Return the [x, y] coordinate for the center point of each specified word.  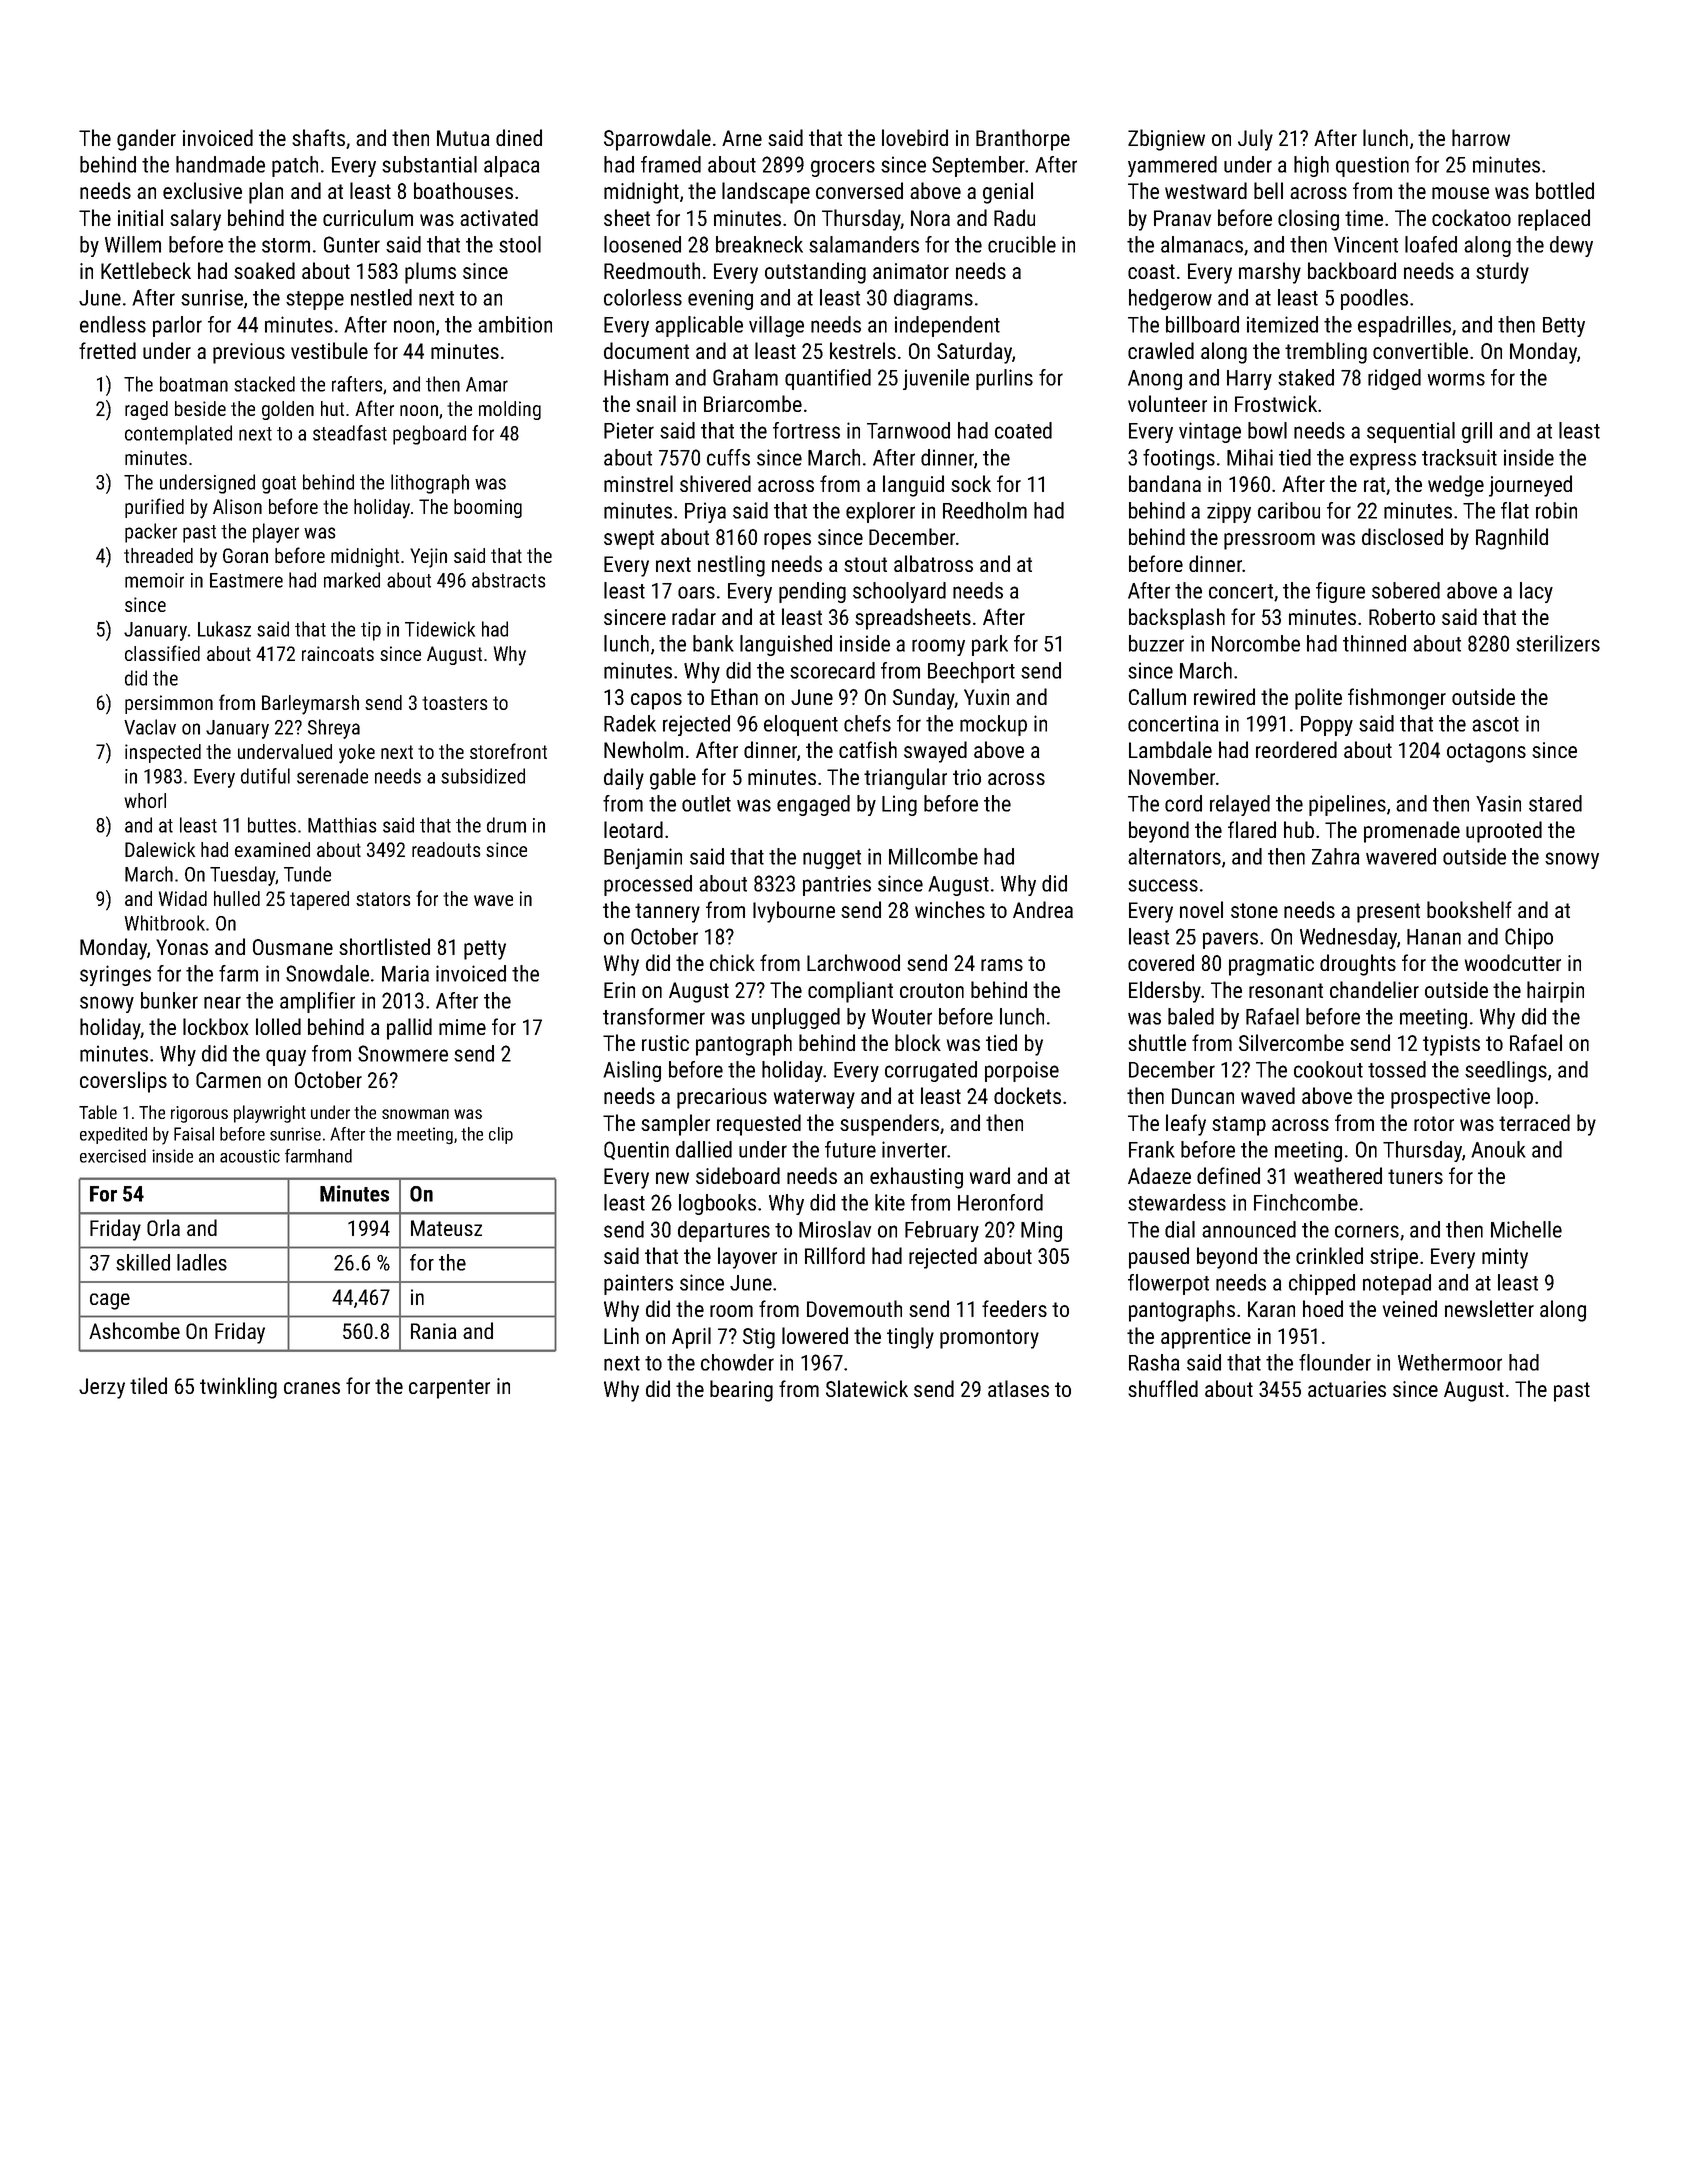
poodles [1374, 299]
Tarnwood [908, 430]
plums [430, 273]
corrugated [931, 1071]
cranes [312, 1388]
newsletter [1489, 1308]
